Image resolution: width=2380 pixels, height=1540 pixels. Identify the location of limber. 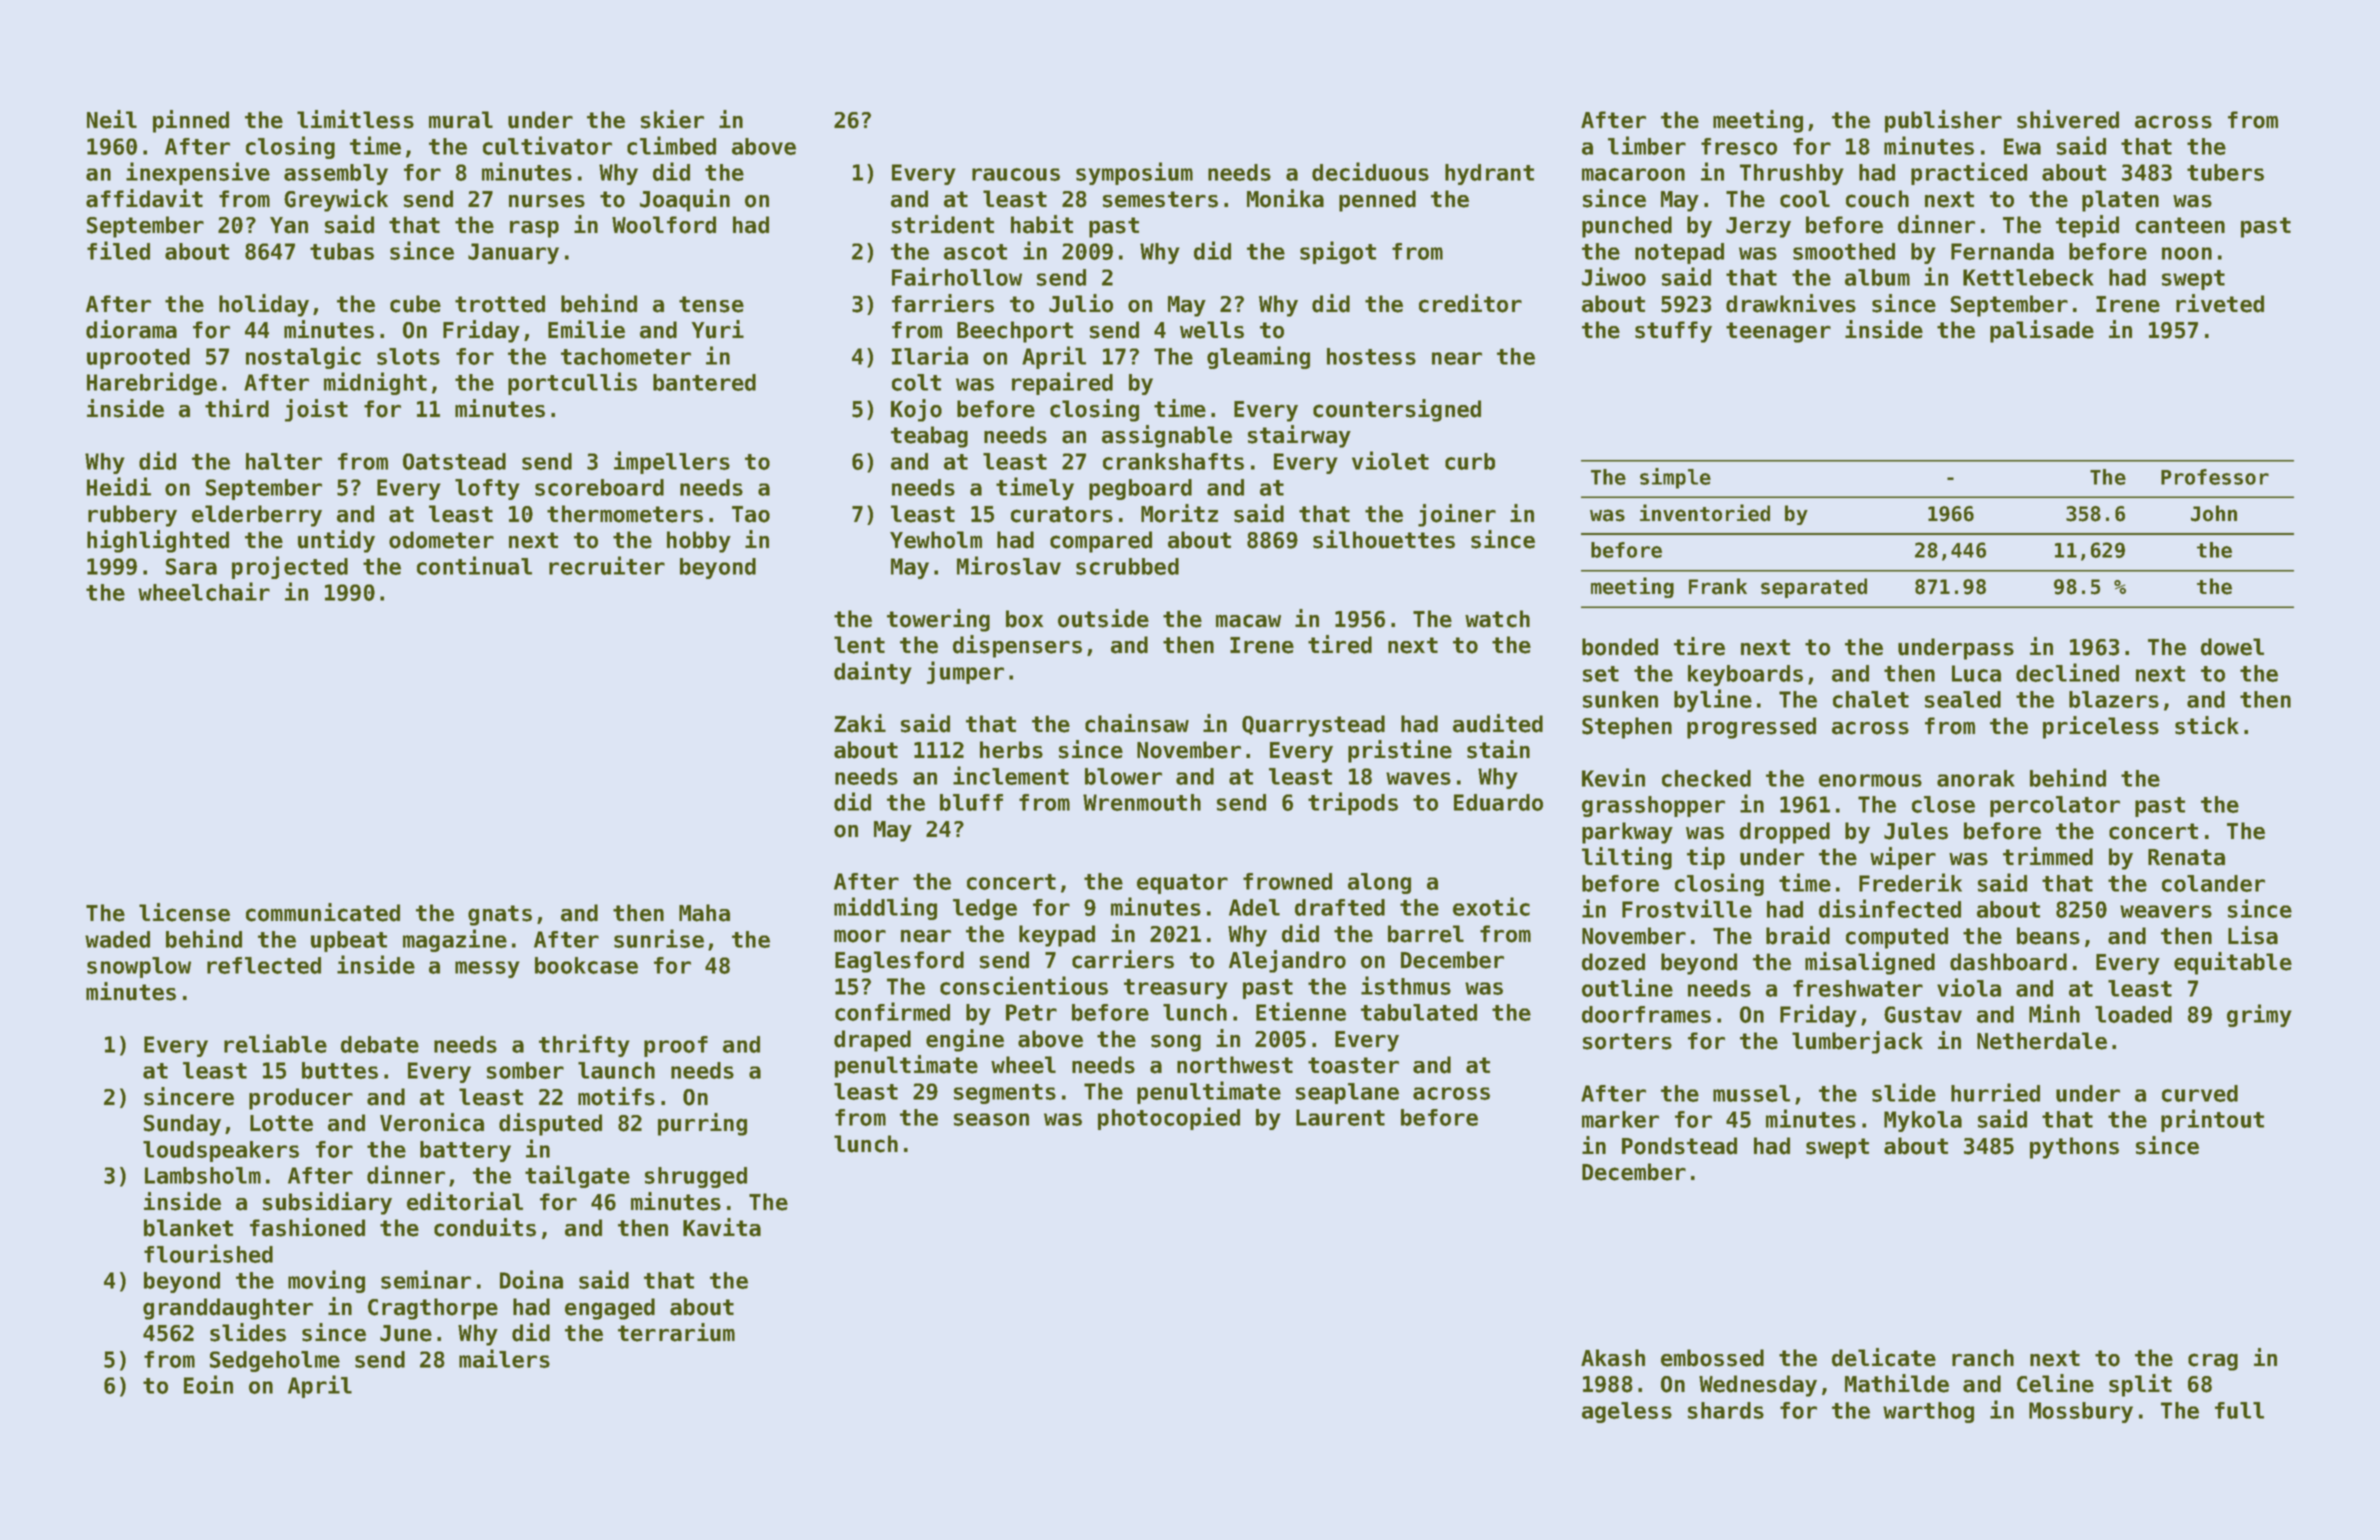
(1647, 145).
